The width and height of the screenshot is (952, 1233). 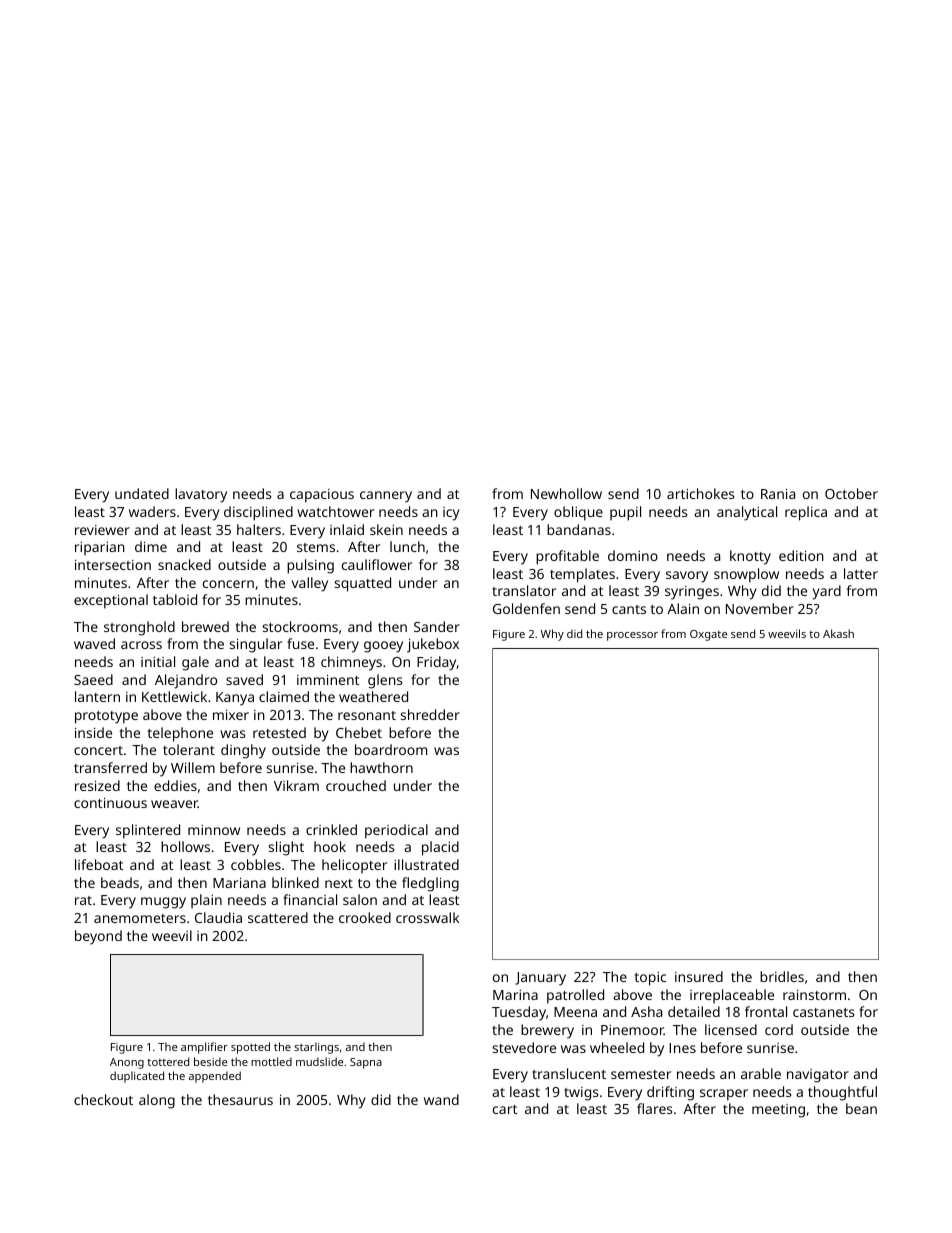 I want to click on undated, so click(x=142, y=493).
